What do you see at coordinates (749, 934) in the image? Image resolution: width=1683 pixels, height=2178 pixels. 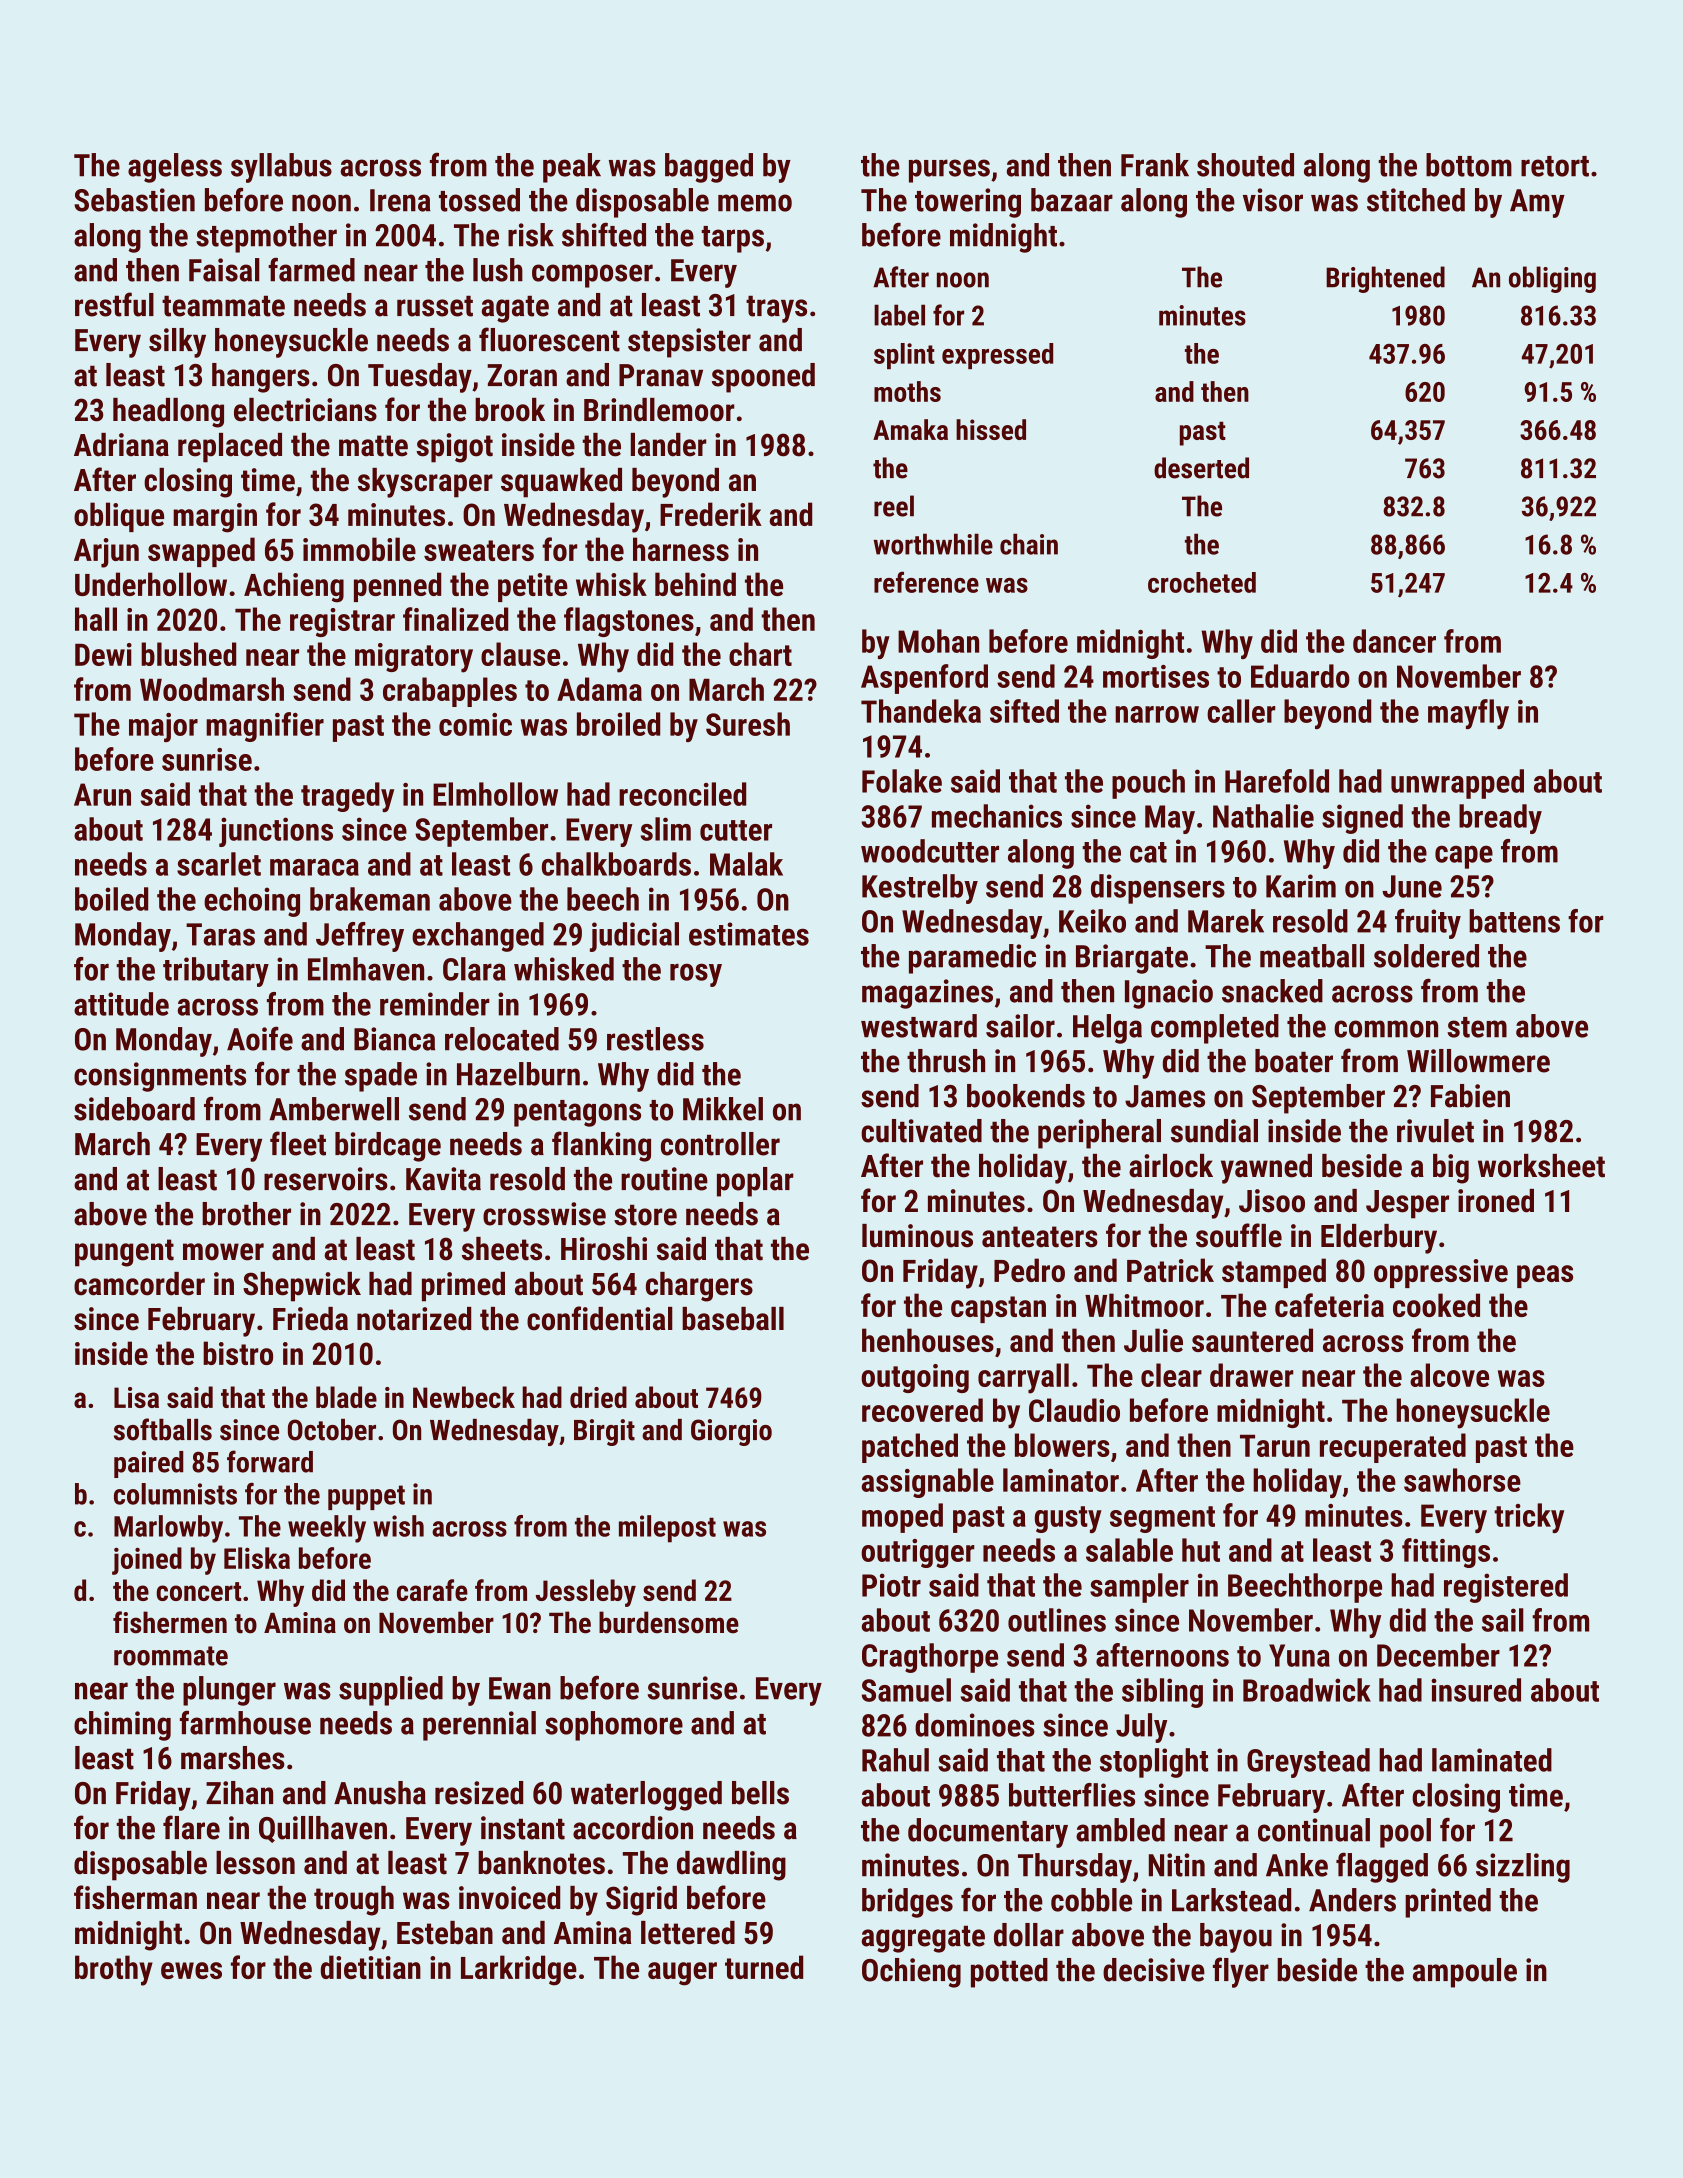 I see `estimates` at bounding box center [749, 934].
